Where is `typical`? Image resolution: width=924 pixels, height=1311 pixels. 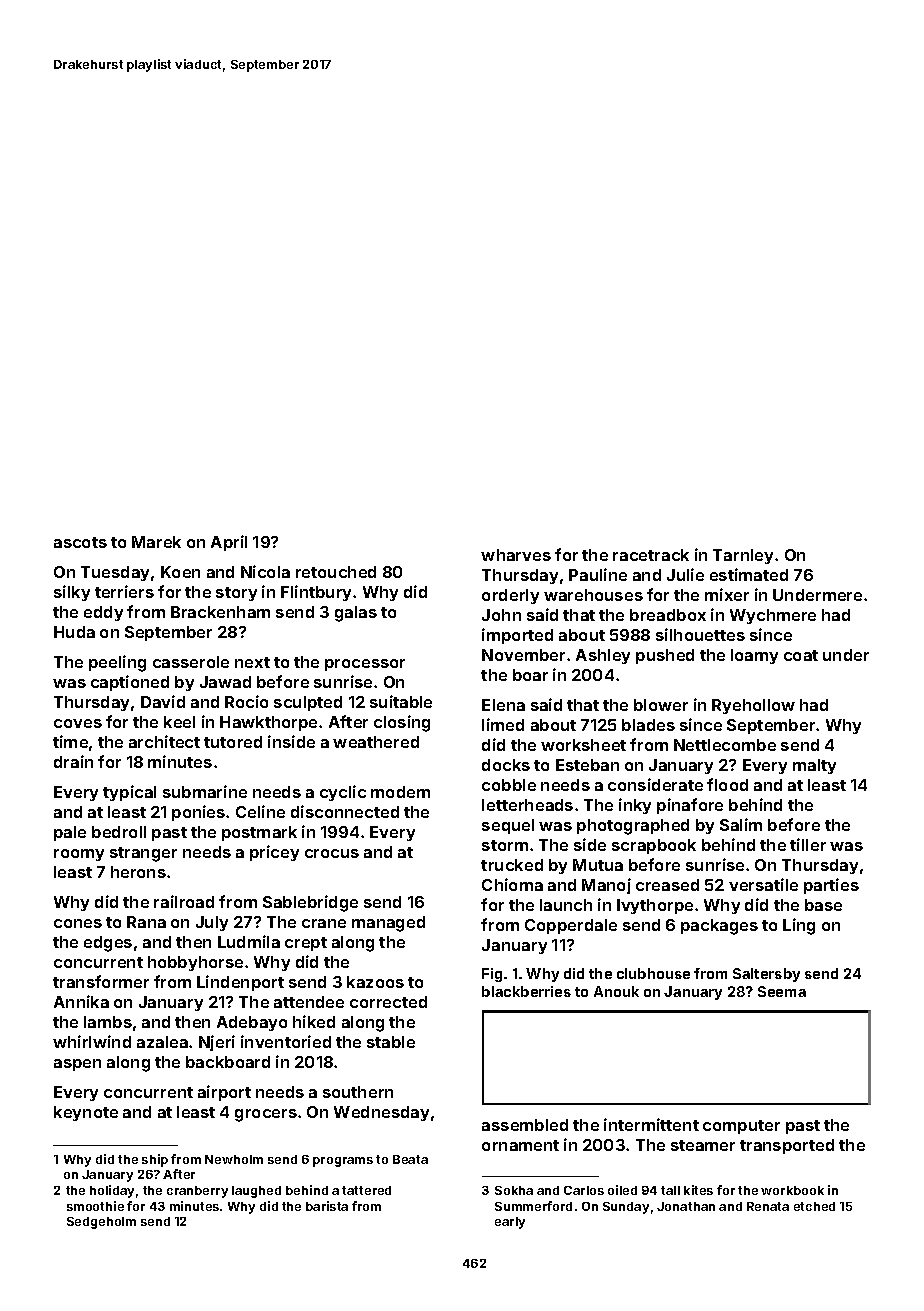
typical is located at coordinates (129, 793).
